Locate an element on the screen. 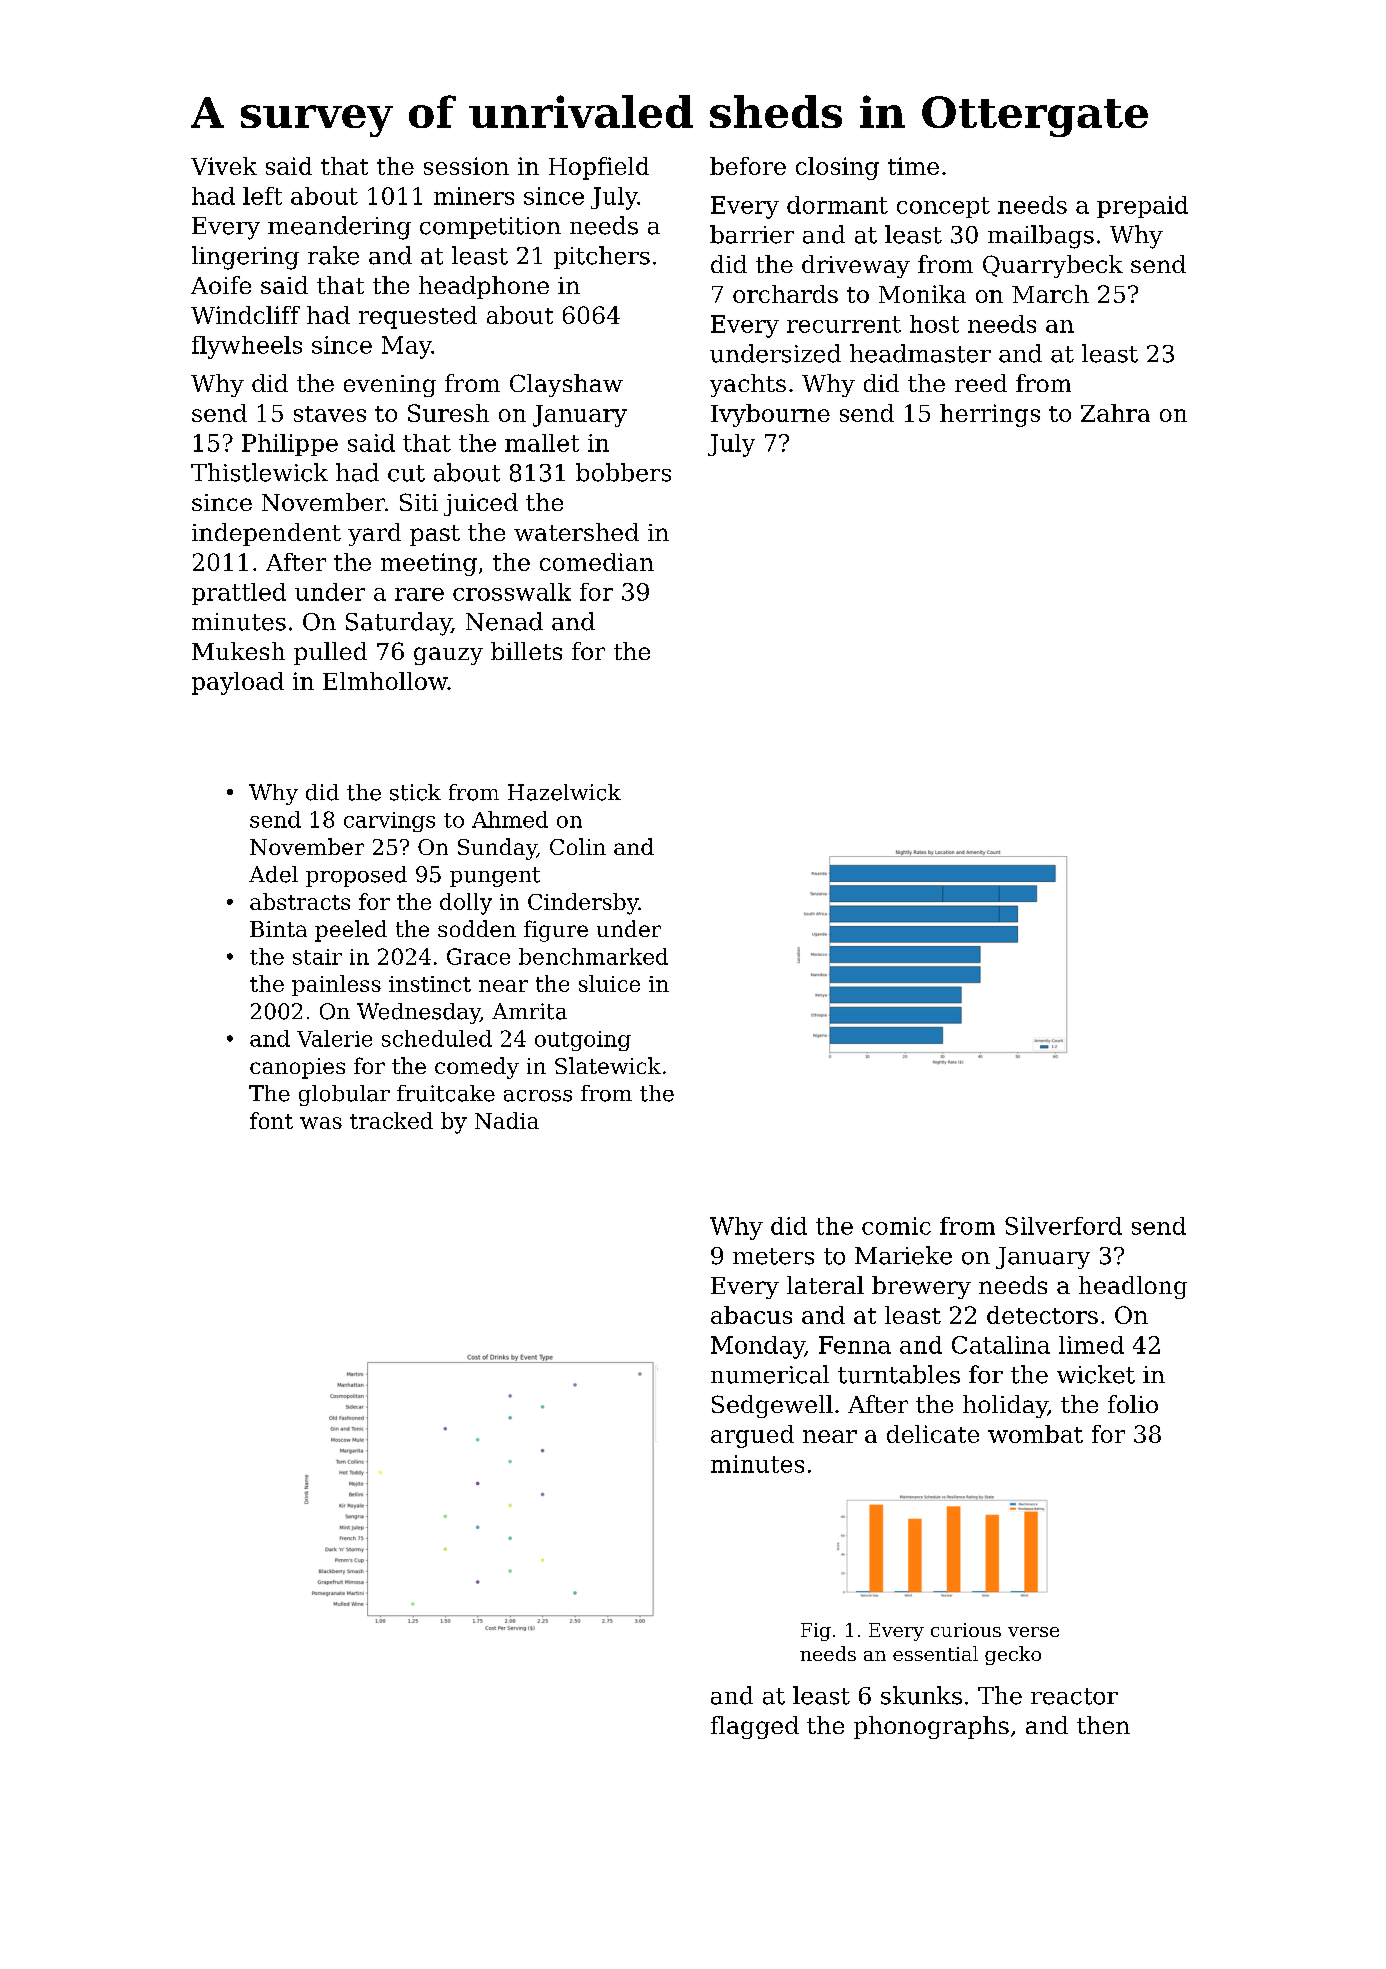 This screenshot has width=1386, height=1969. flagged is located at coordinates (755, 1727).
